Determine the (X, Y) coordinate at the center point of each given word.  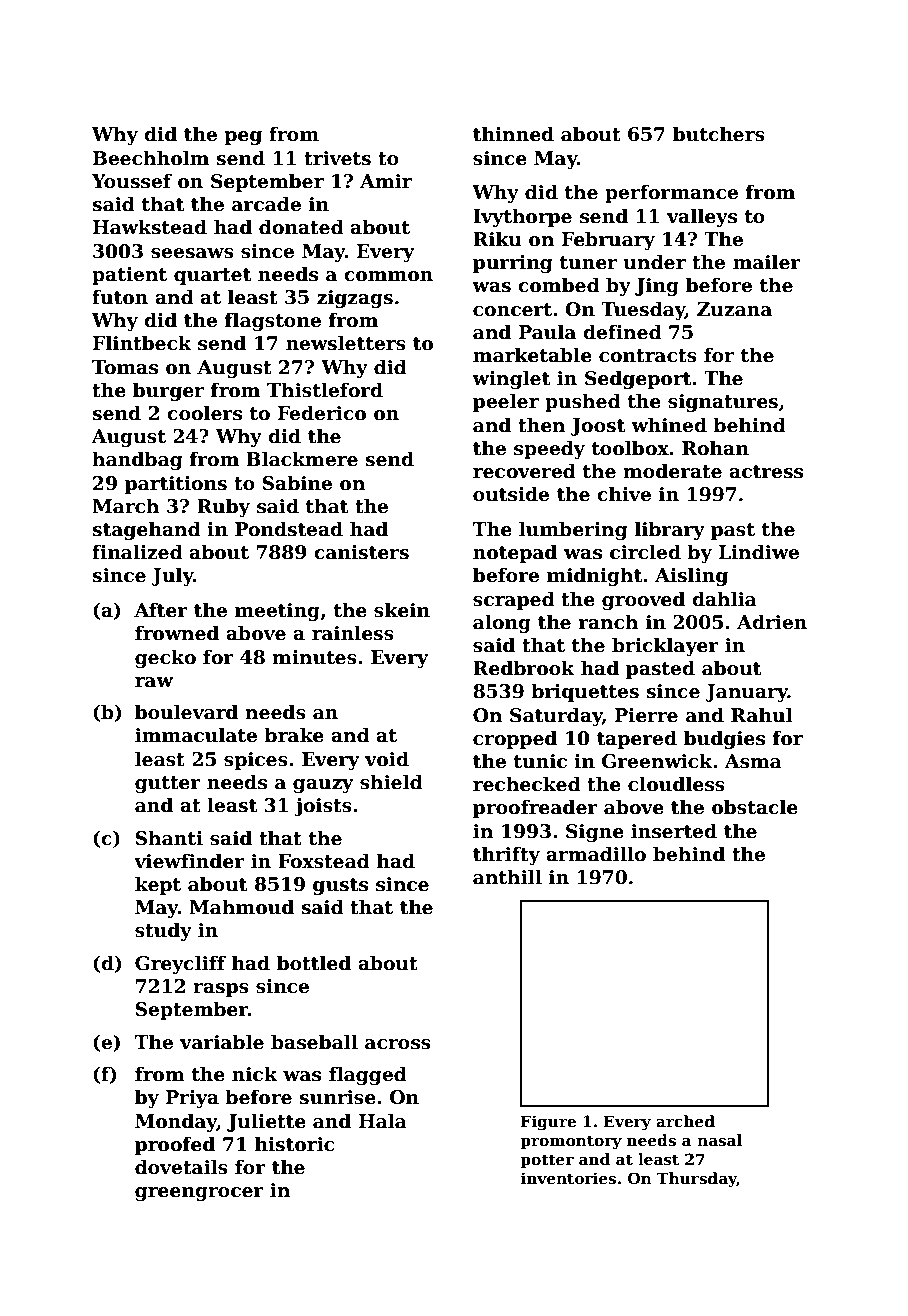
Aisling (691, 576)
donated (301, 227)
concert (512, 310)
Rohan (715, 448)
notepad (515, 553)
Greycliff (180, 964)
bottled (314, 963)
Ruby (223, 507)
